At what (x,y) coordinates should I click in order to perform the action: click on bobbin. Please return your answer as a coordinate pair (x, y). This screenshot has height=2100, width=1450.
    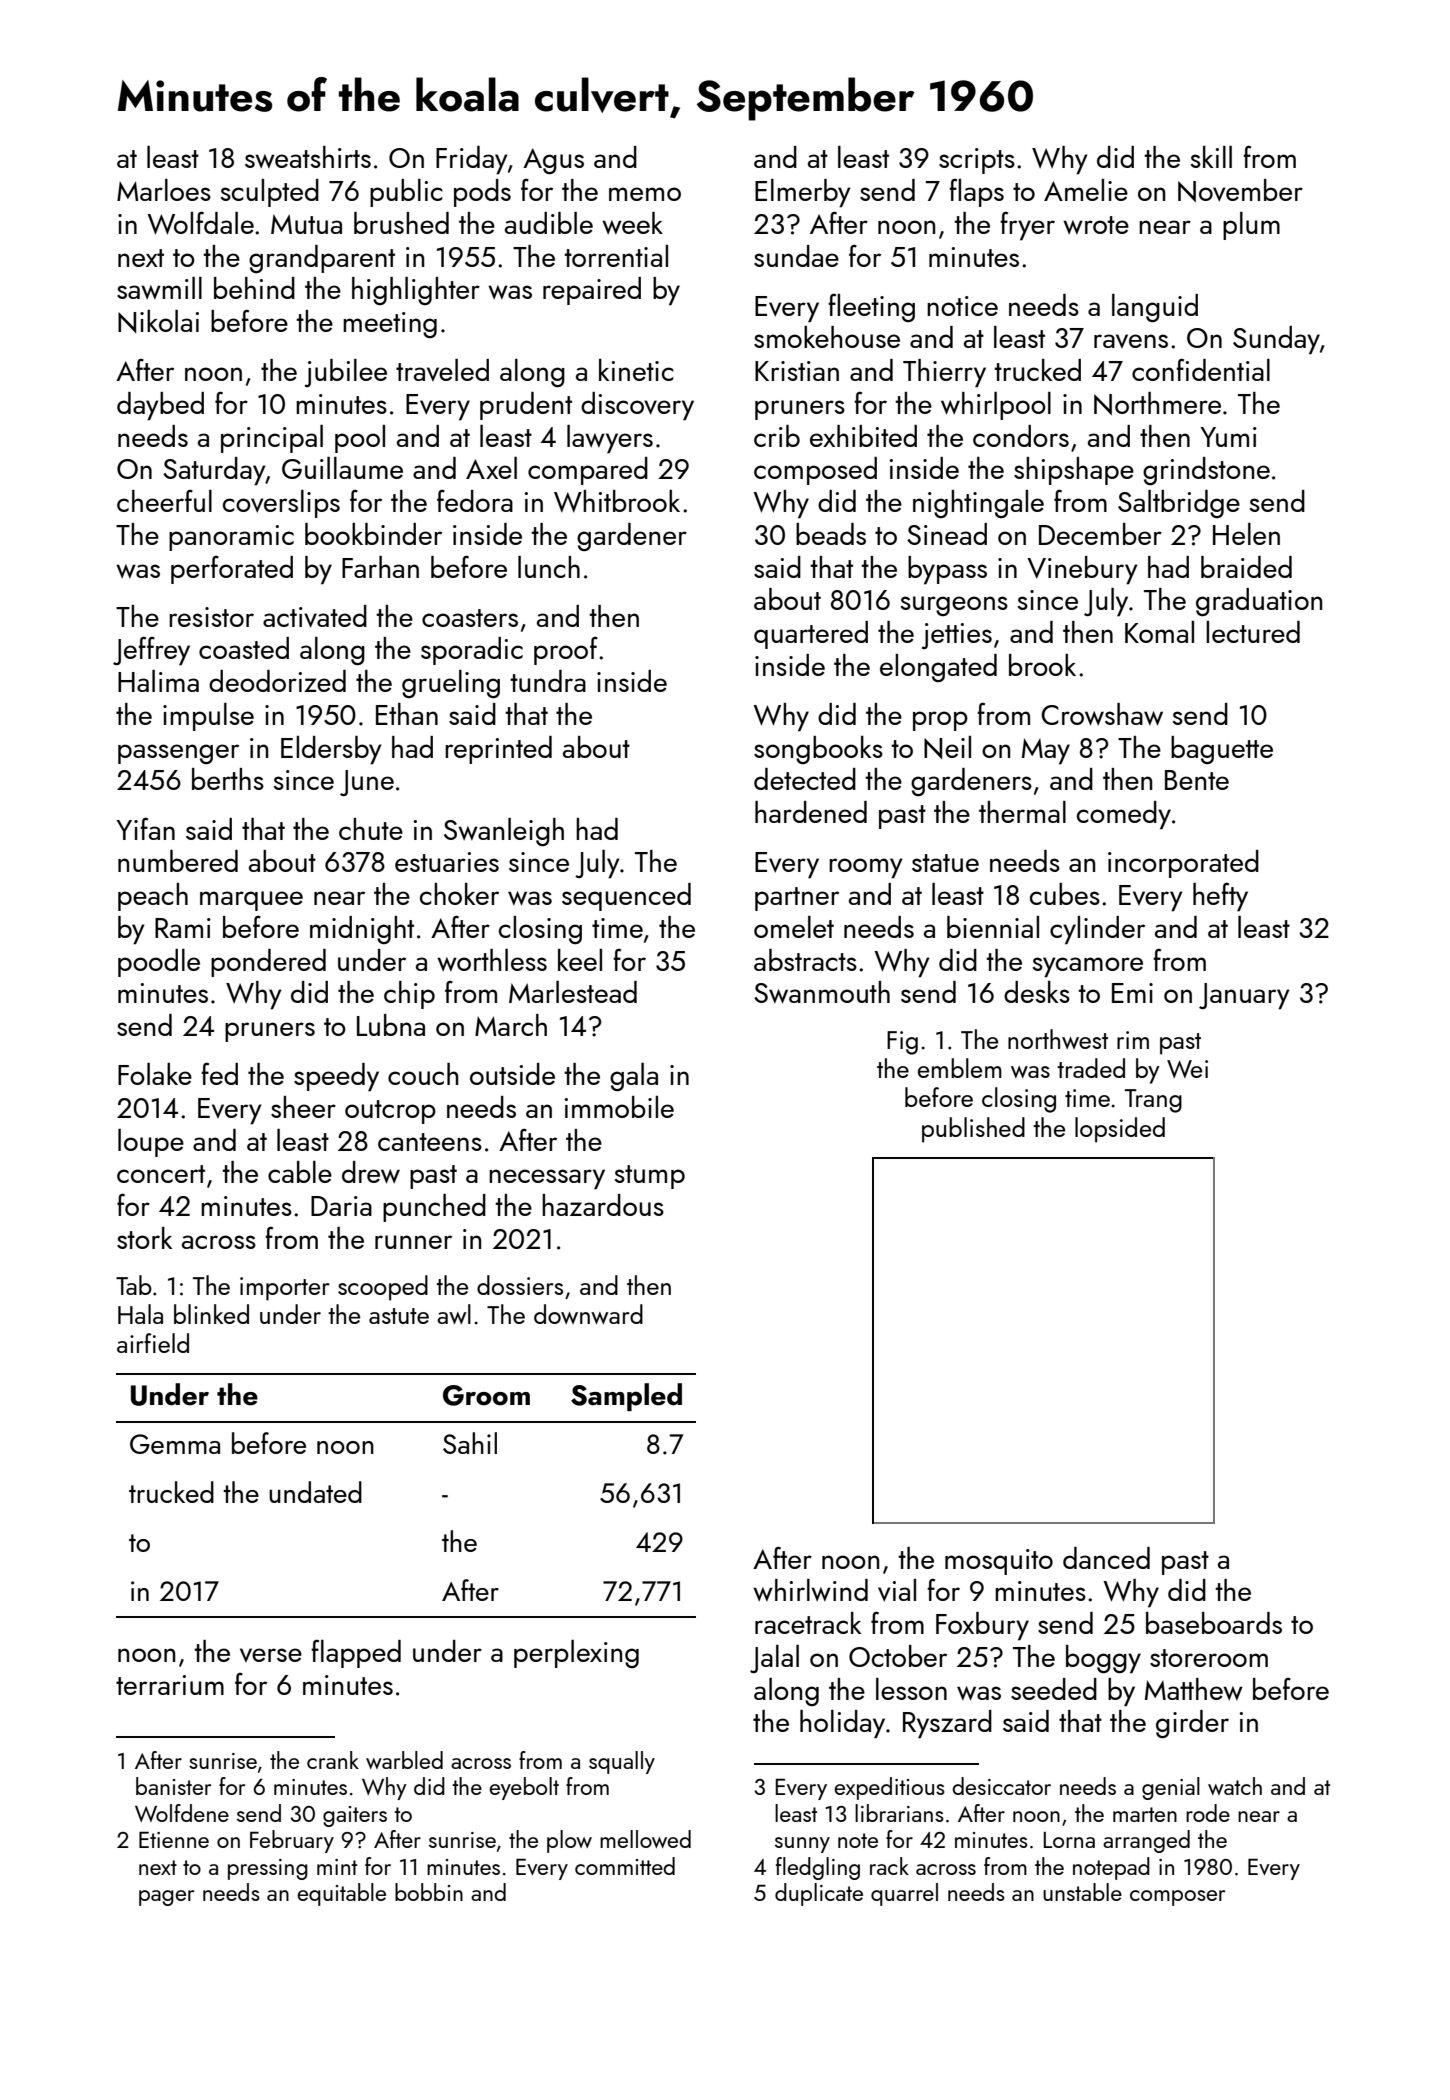
    Looking at the image, I should click on (429, 1892).
